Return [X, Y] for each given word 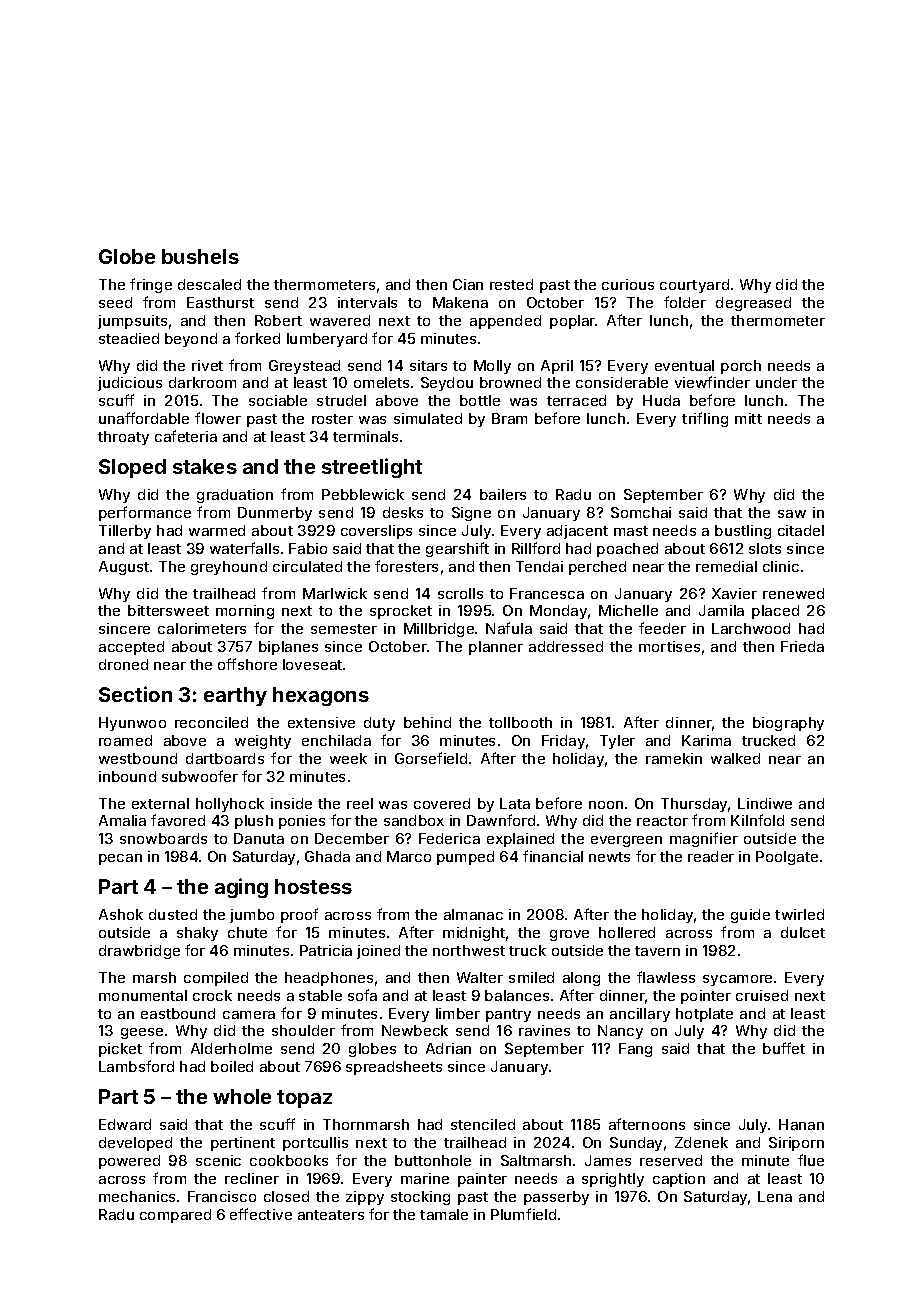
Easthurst [220, 302]
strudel [341, 400]
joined [378, 952]
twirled [799, 914]
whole [242, 1096]
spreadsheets [394, 1068]
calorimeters [202, 628]
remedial [726, 566]
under [776, 382]
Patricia [326, 950]
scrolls [460, 593]
